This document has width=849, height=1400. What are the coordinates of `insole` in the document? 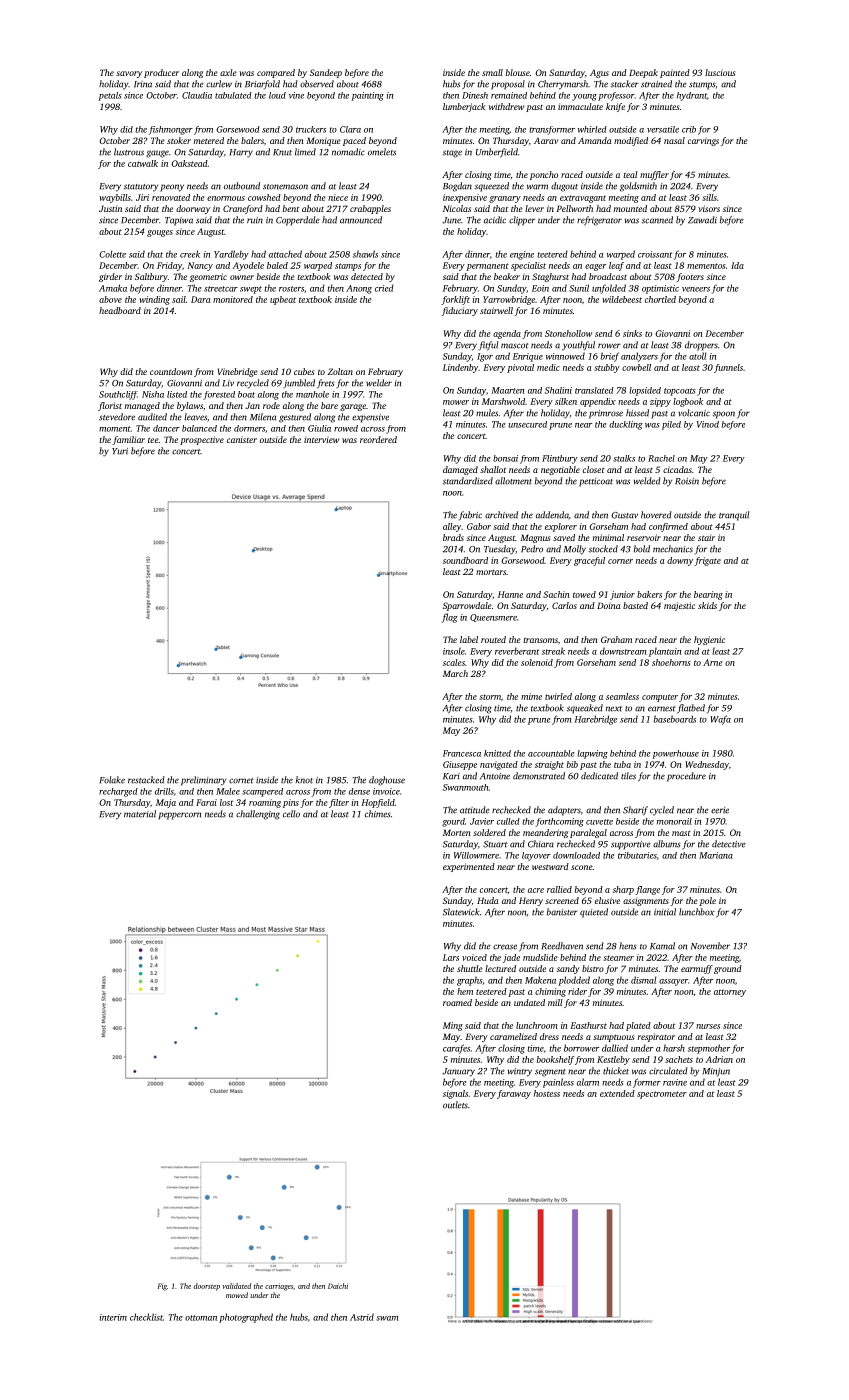 It's located at (454, 651).
